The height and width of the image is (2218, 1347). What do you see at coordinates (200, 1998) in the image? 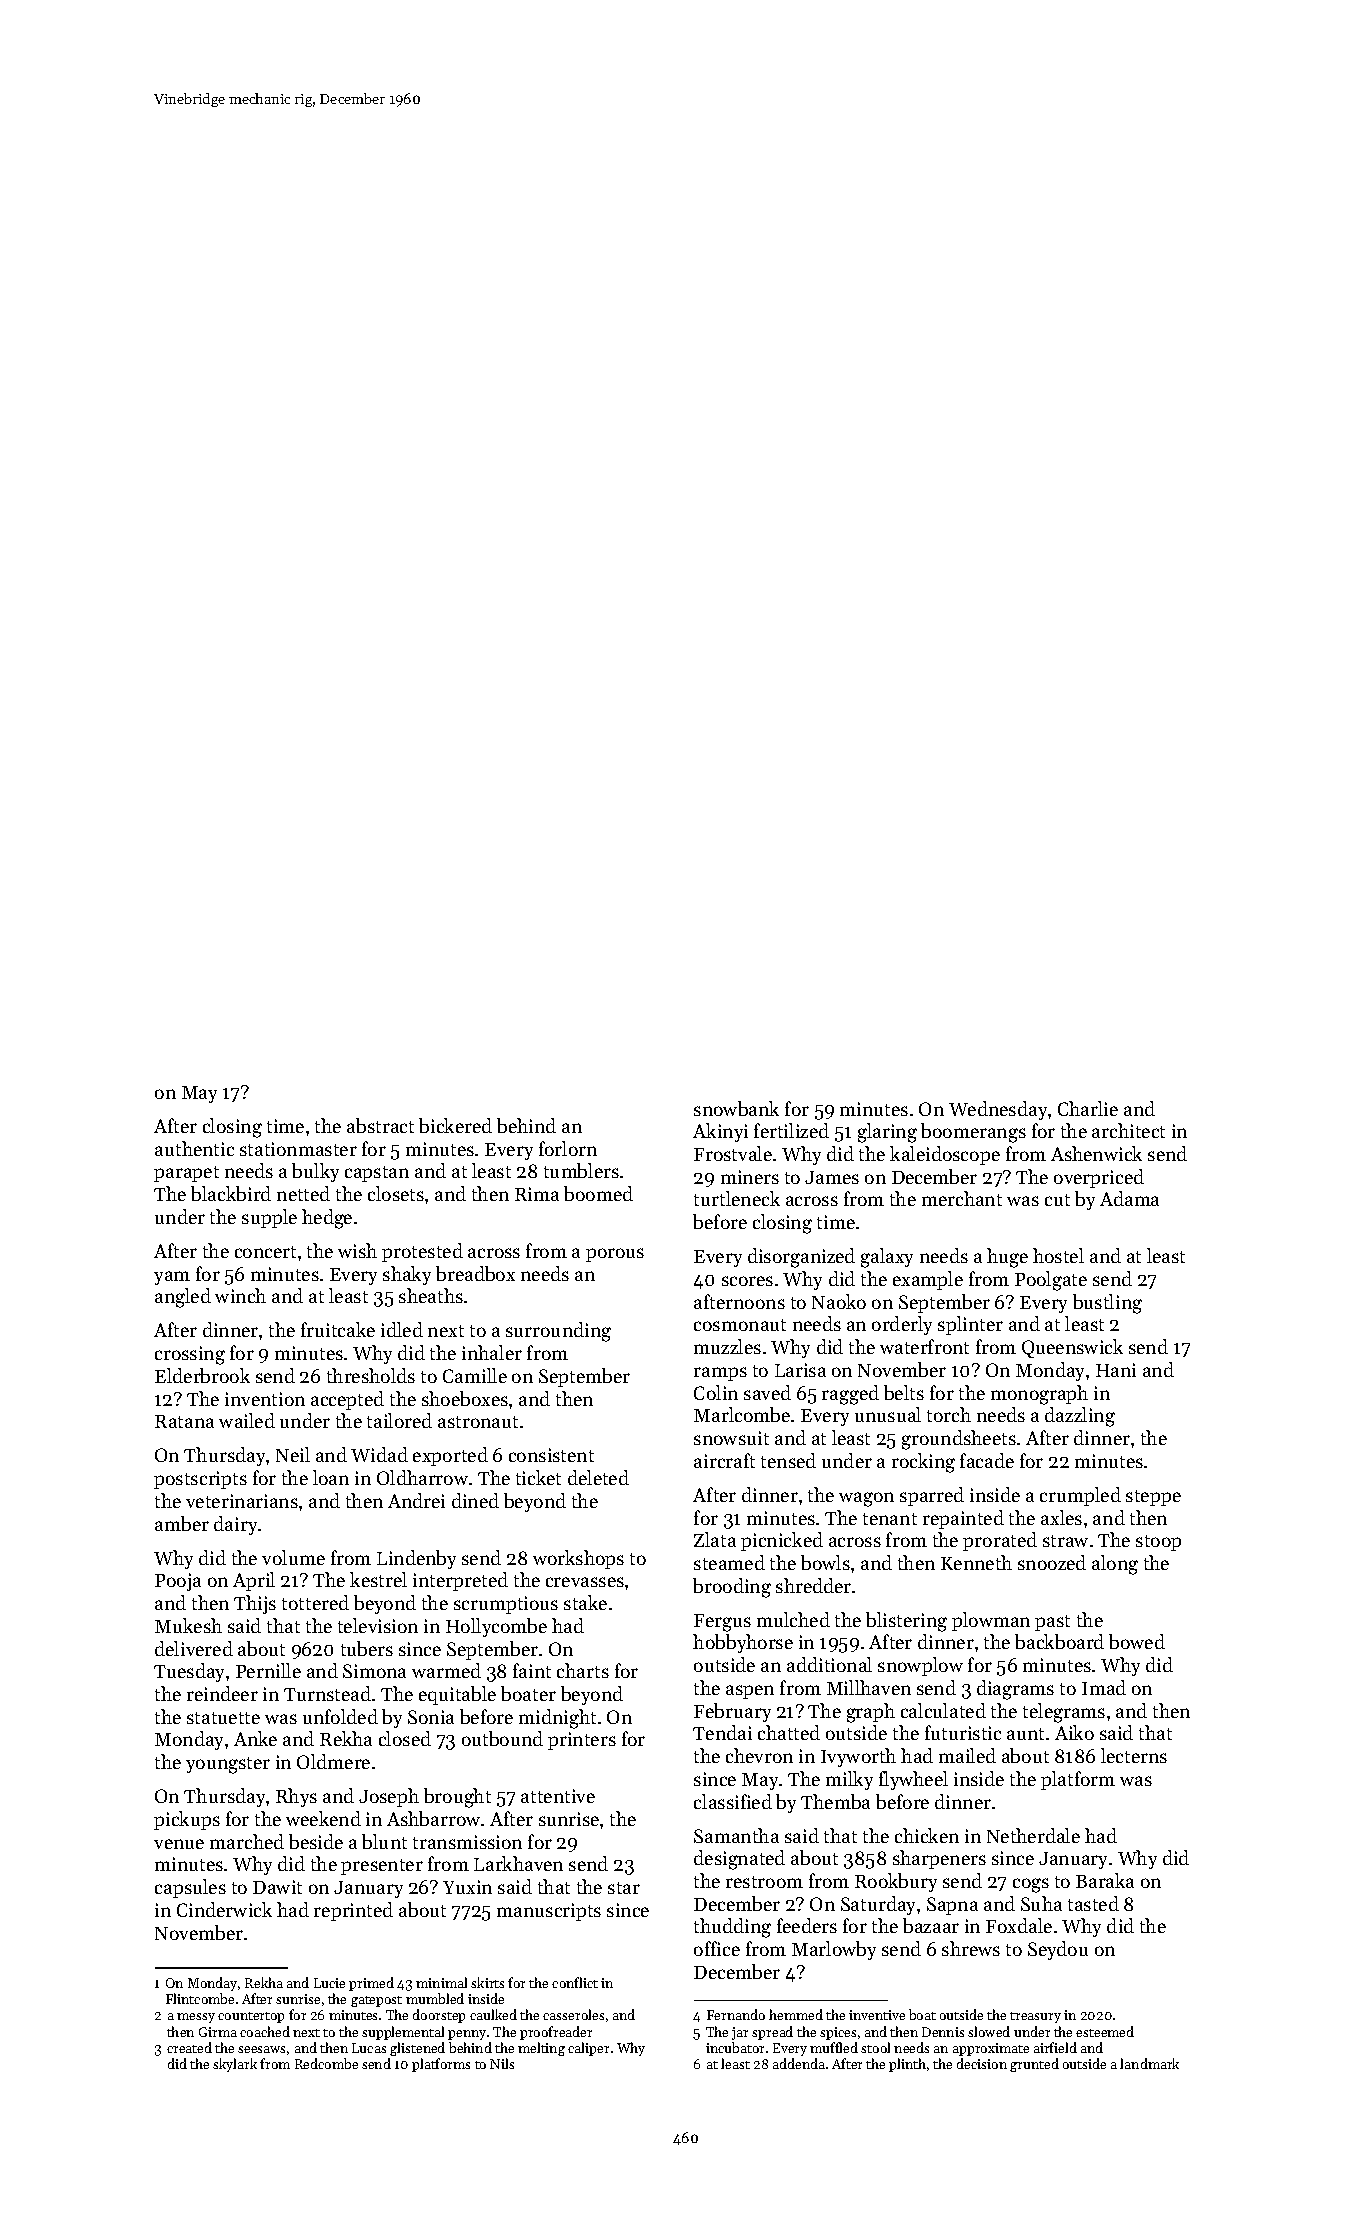
I see `Flintcombe` at bounding box center [200, 1998].
